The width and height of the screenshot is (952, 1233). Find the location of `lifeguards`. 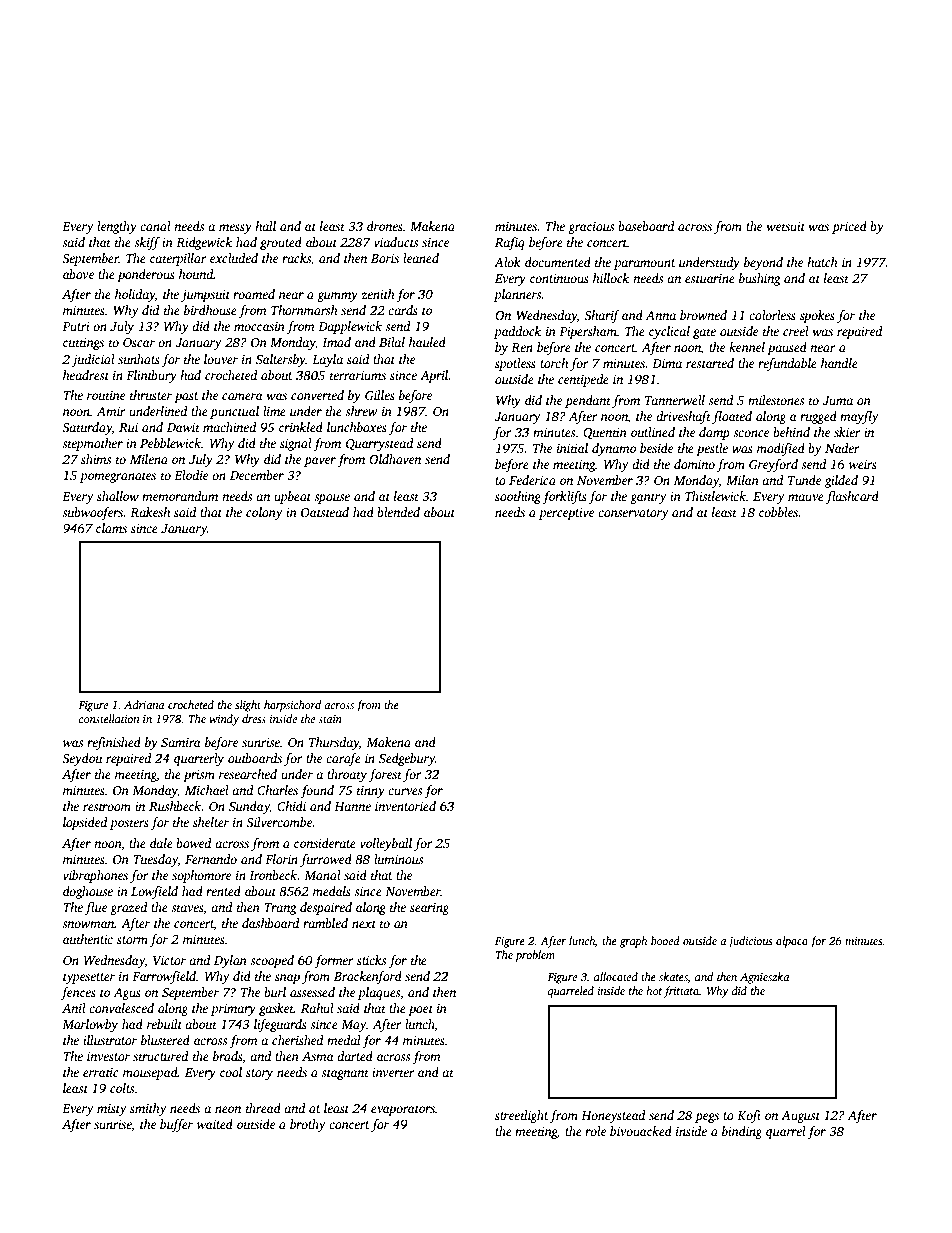

lifeguards is located at coordinates (280, 1025).
